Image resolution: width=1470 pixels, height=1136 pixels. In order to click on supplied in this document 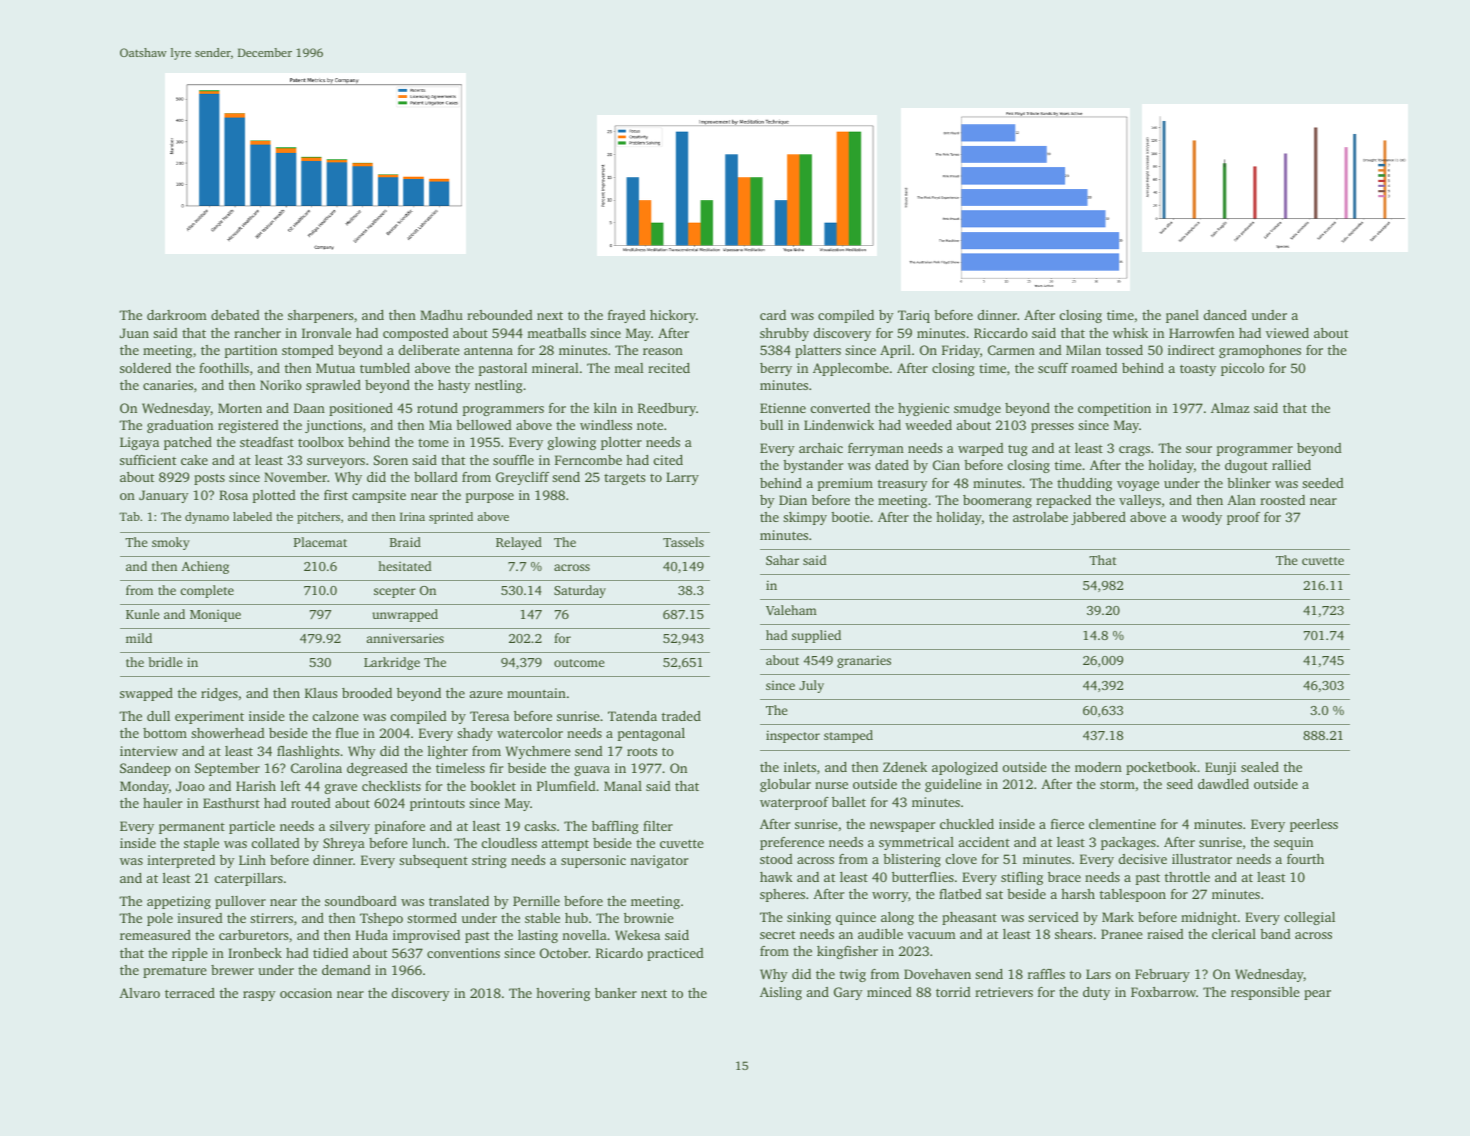, I will do `click(816, 636)`.
